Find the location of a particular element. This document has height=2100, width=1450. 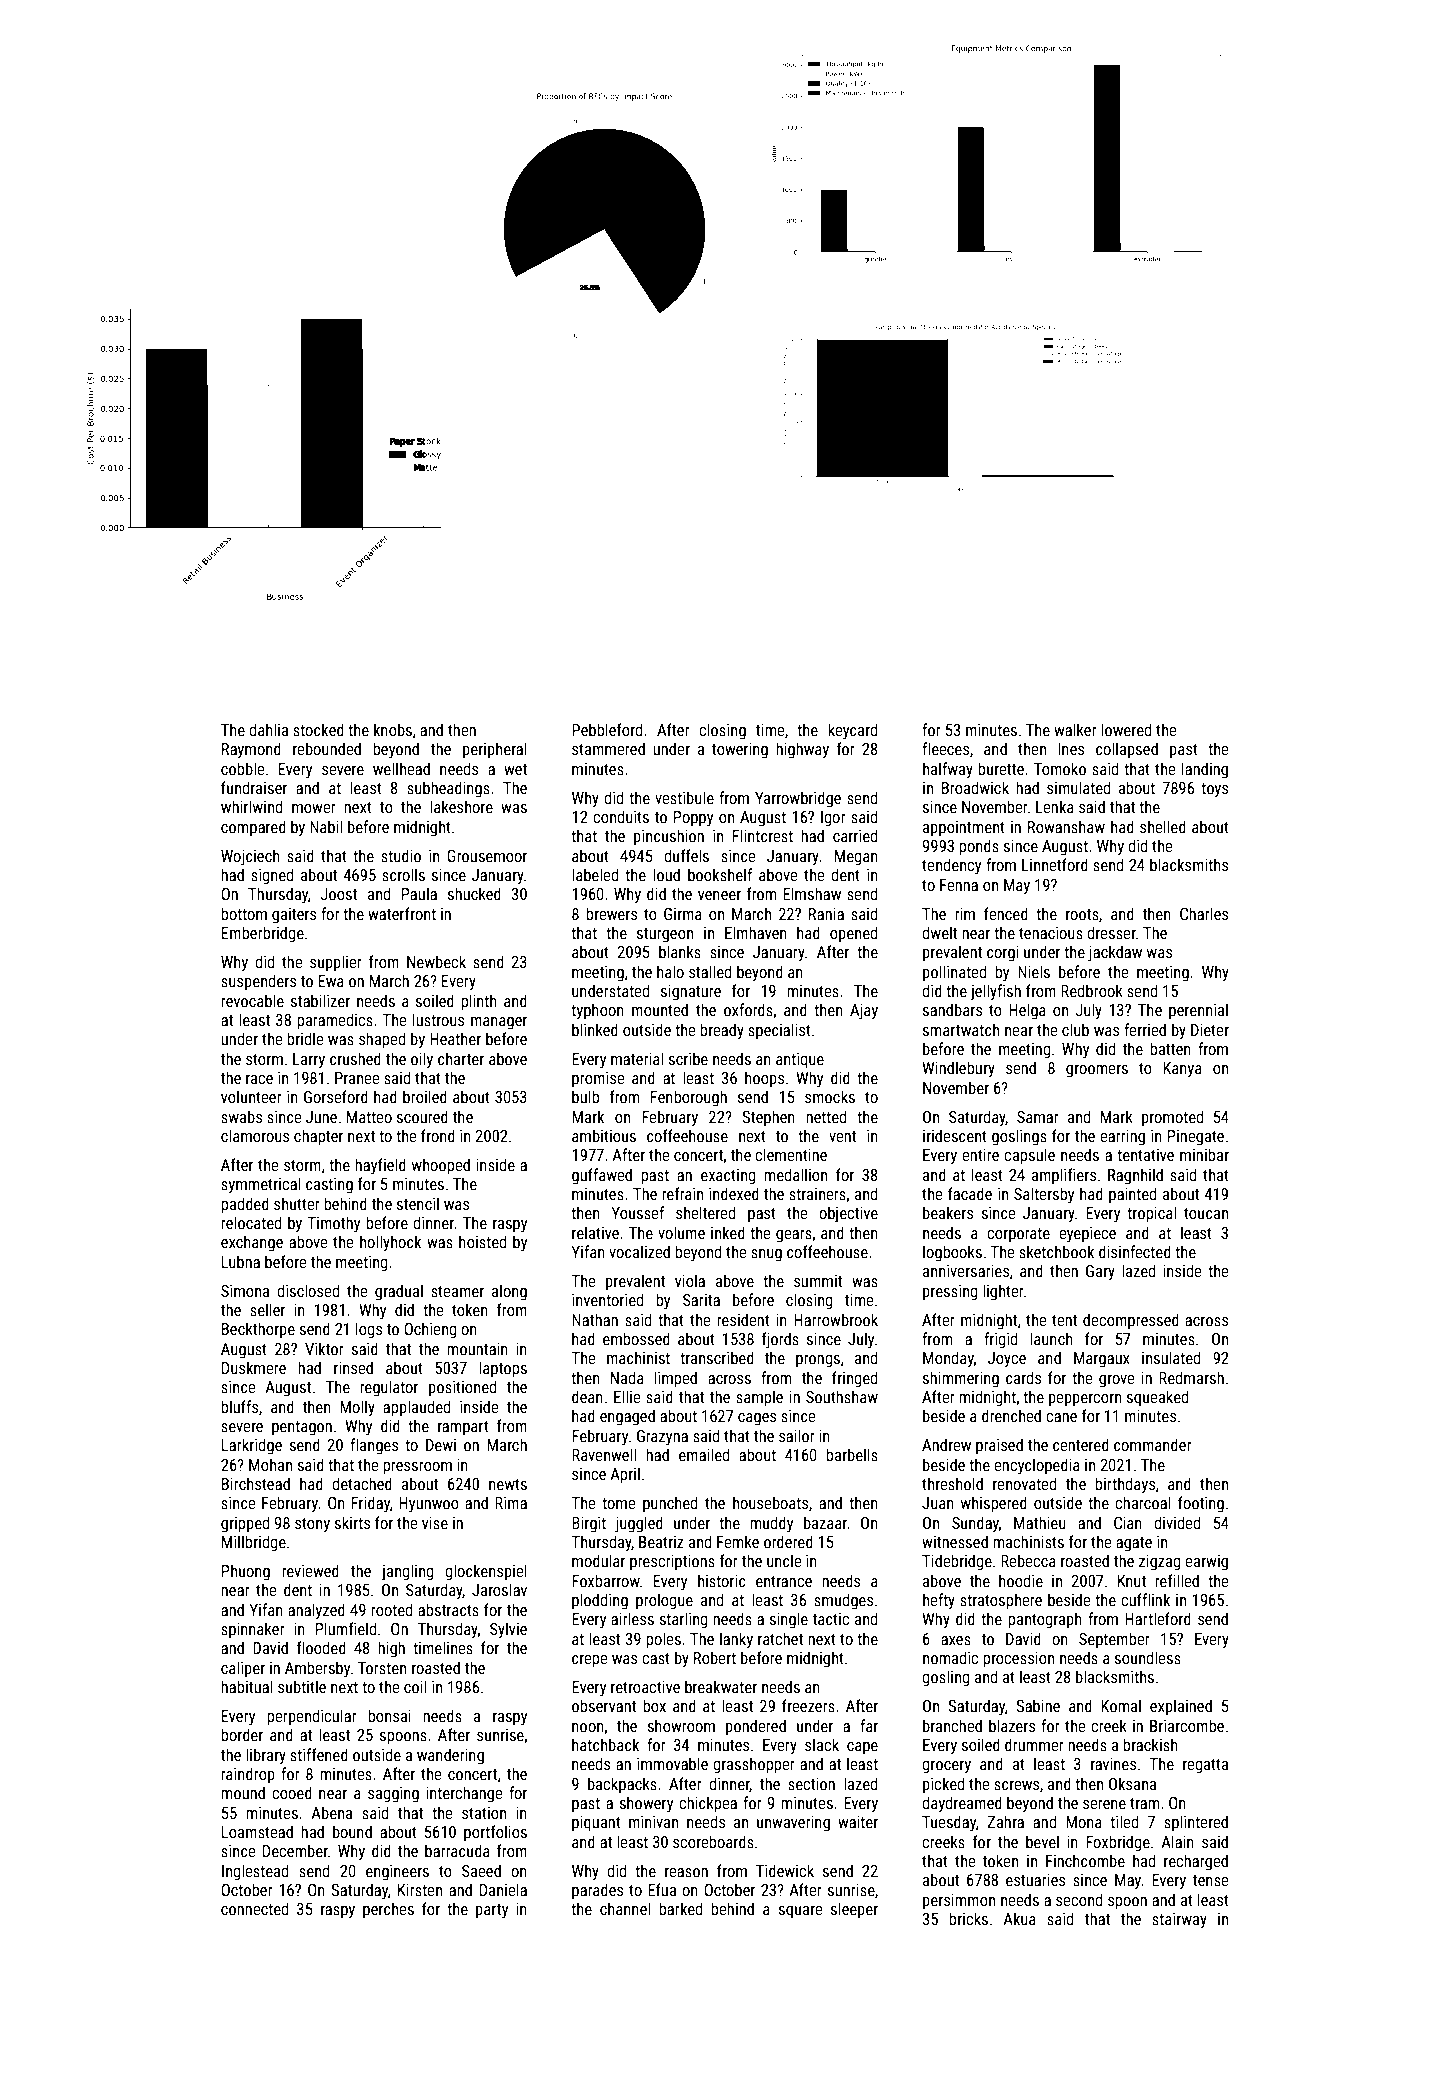

Ajay is located at coordinates (864, 1012).
